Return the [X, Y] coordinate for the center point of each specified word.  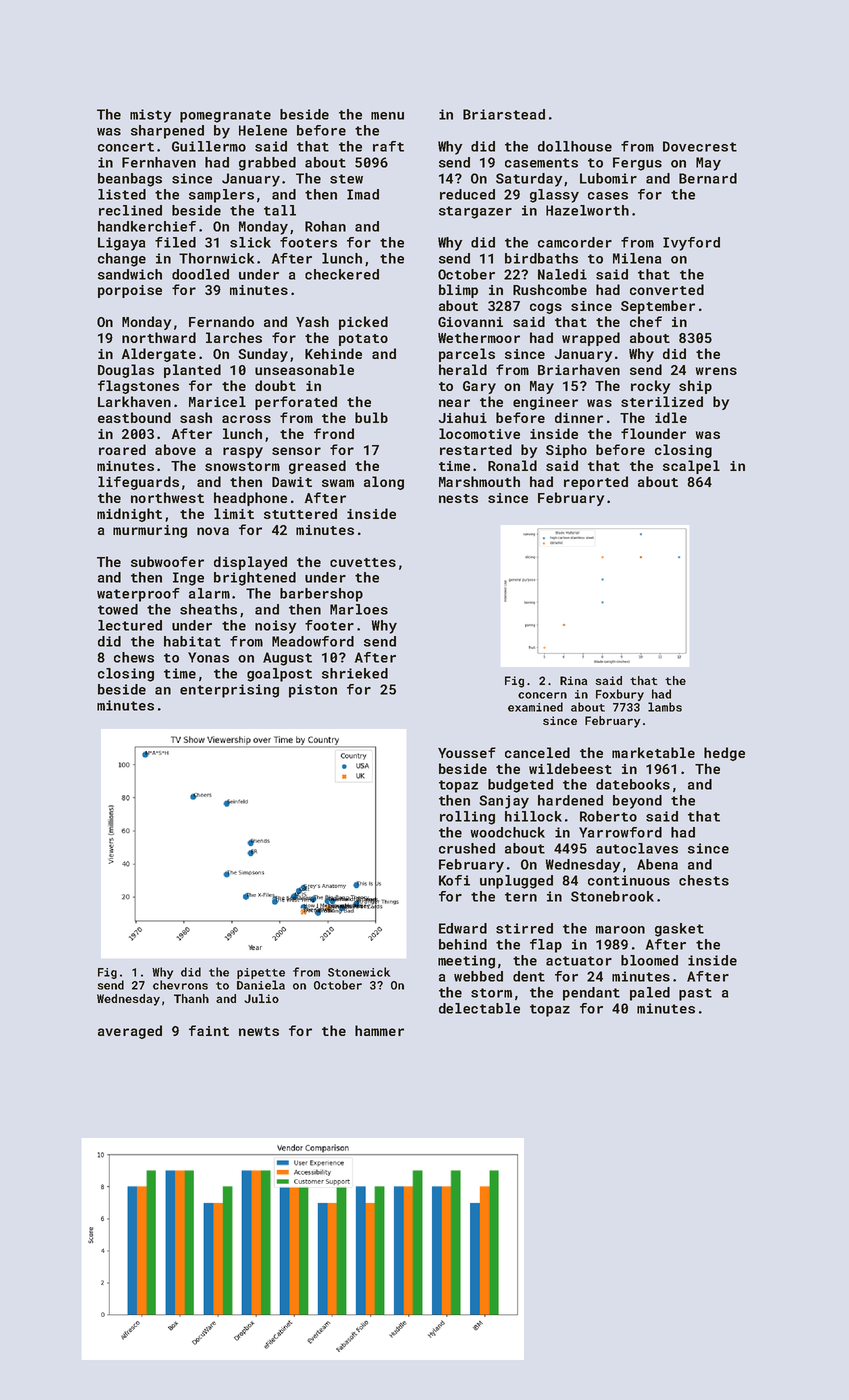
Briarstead [504, 114]
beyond [637, 802]
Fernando [221, 321]
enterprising [229, 691]
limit [234, 513]
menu [387, 116]
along [384, 483]
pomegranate [225, 116]
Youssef [467, 752]
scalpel [691, 467]
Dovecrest [700, 146]
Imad [363, 194]
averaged [130, 1032]
